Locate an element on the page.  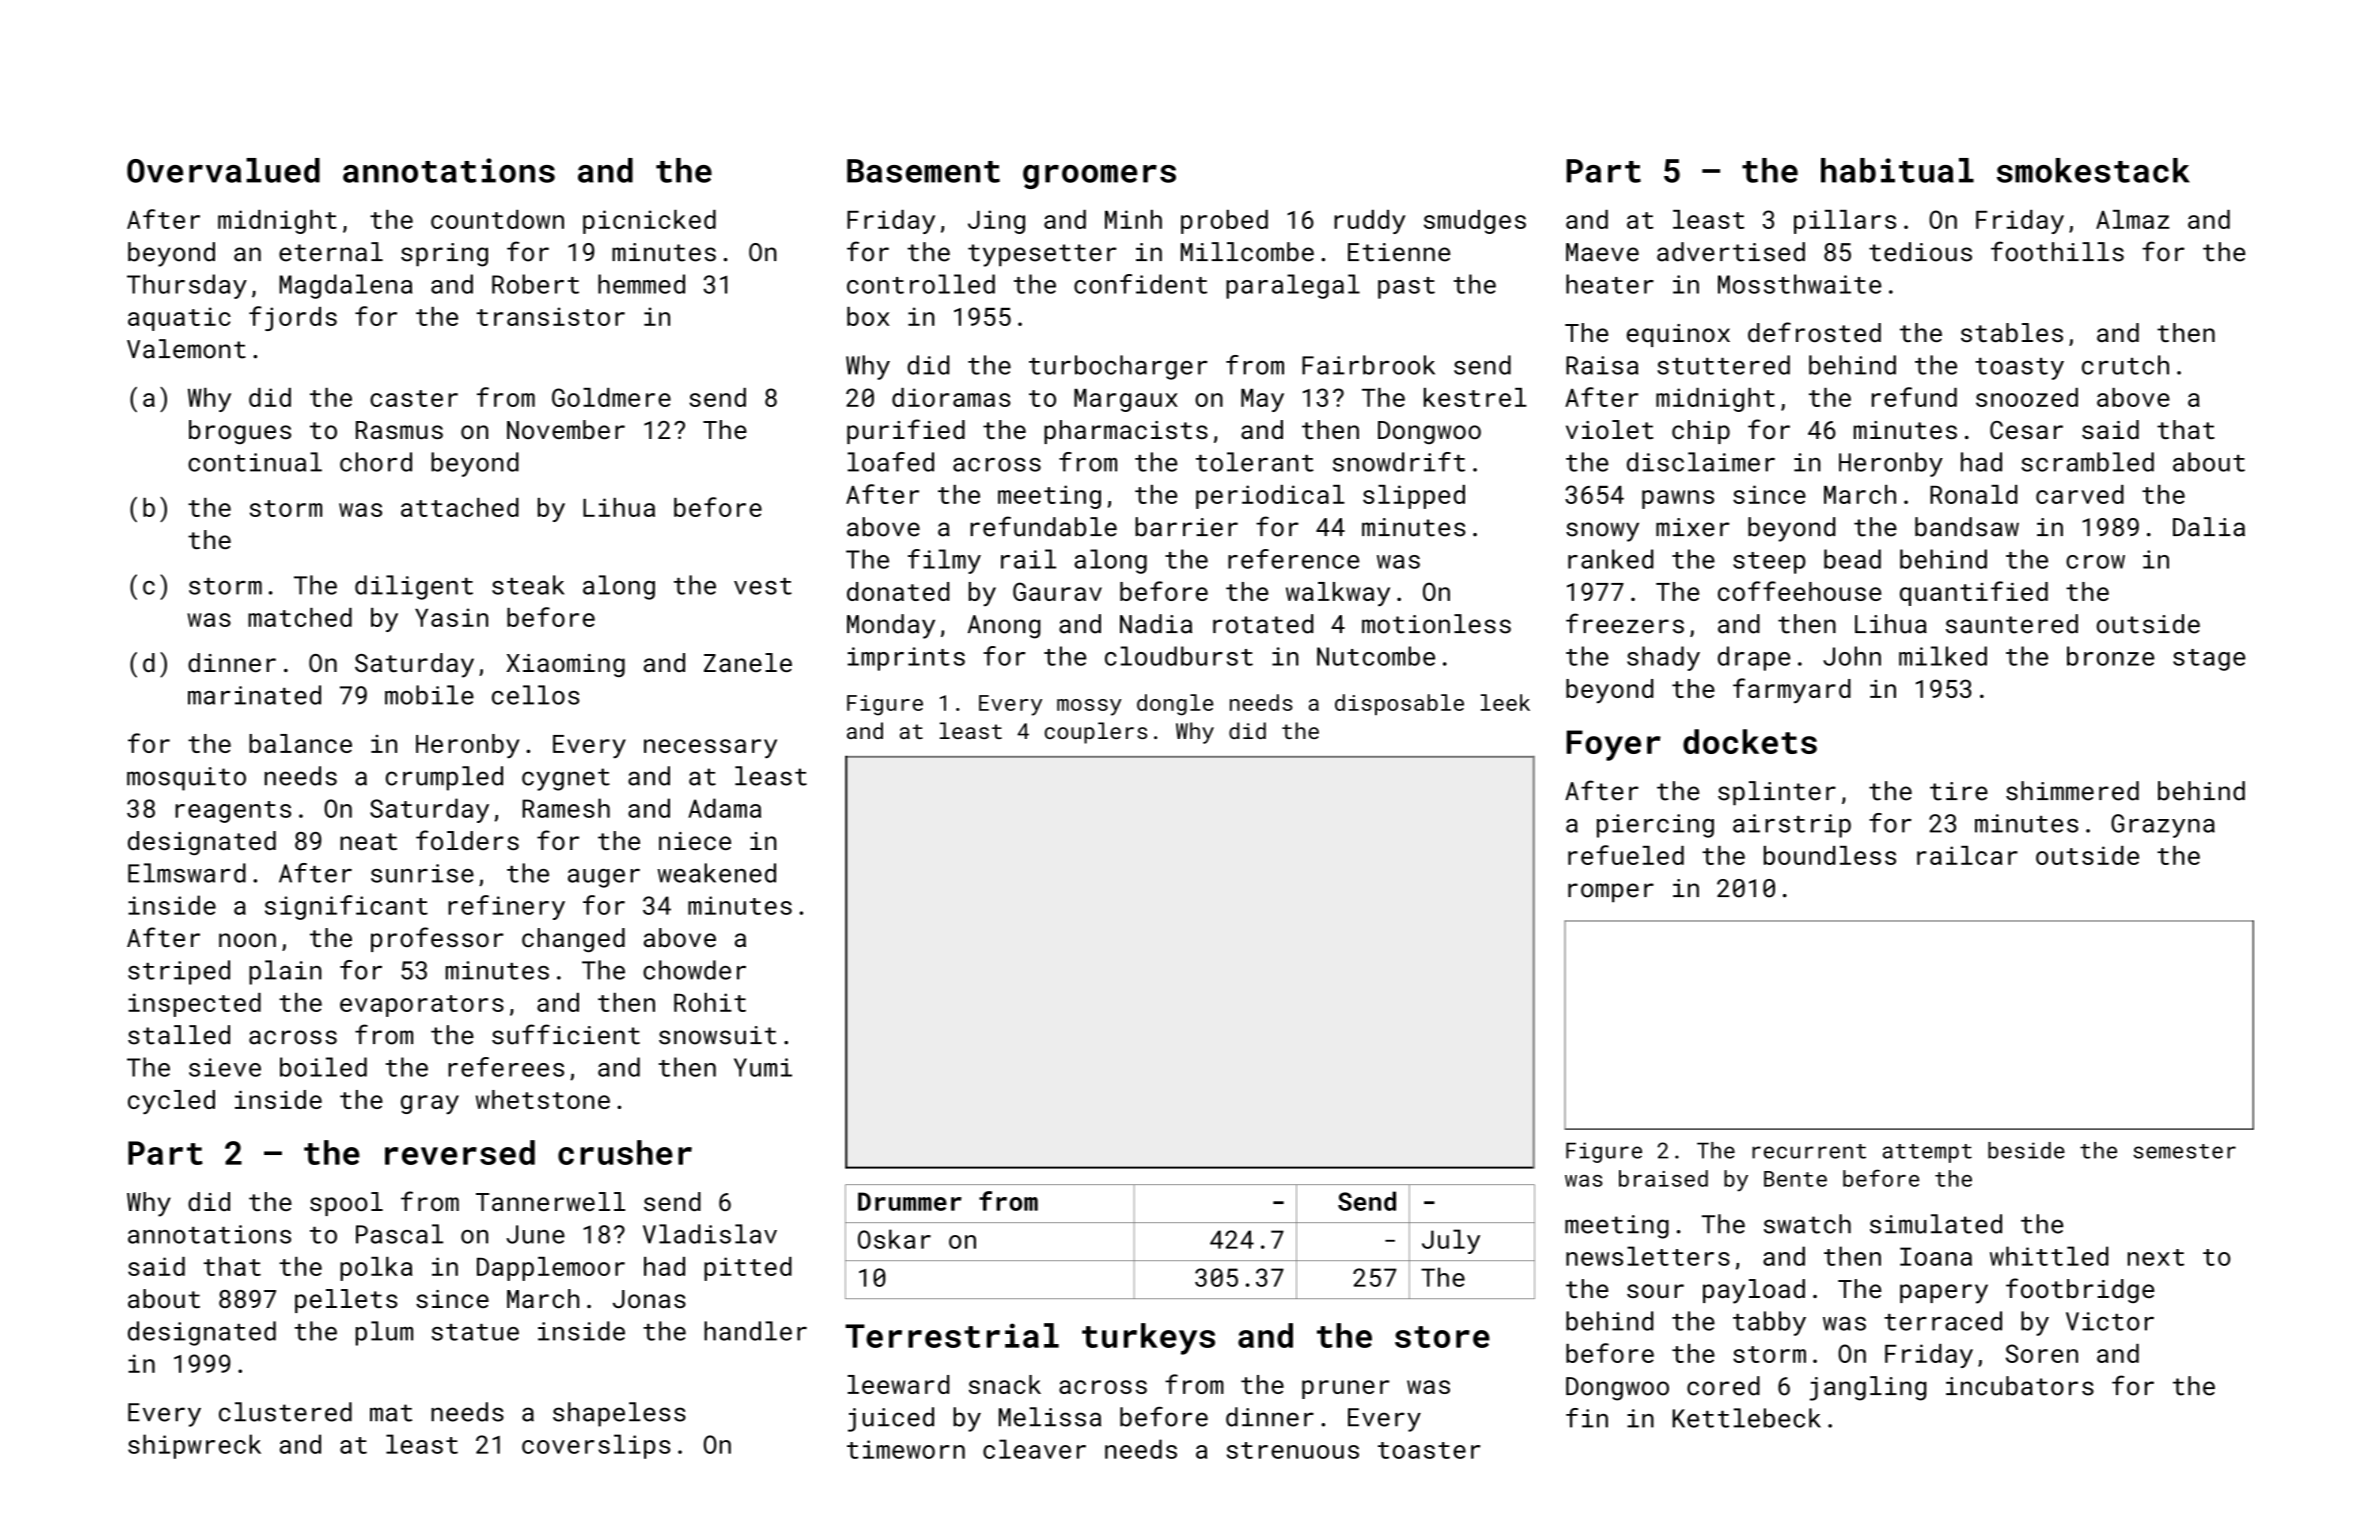
pawns is located at coordinates (1678, 499).
